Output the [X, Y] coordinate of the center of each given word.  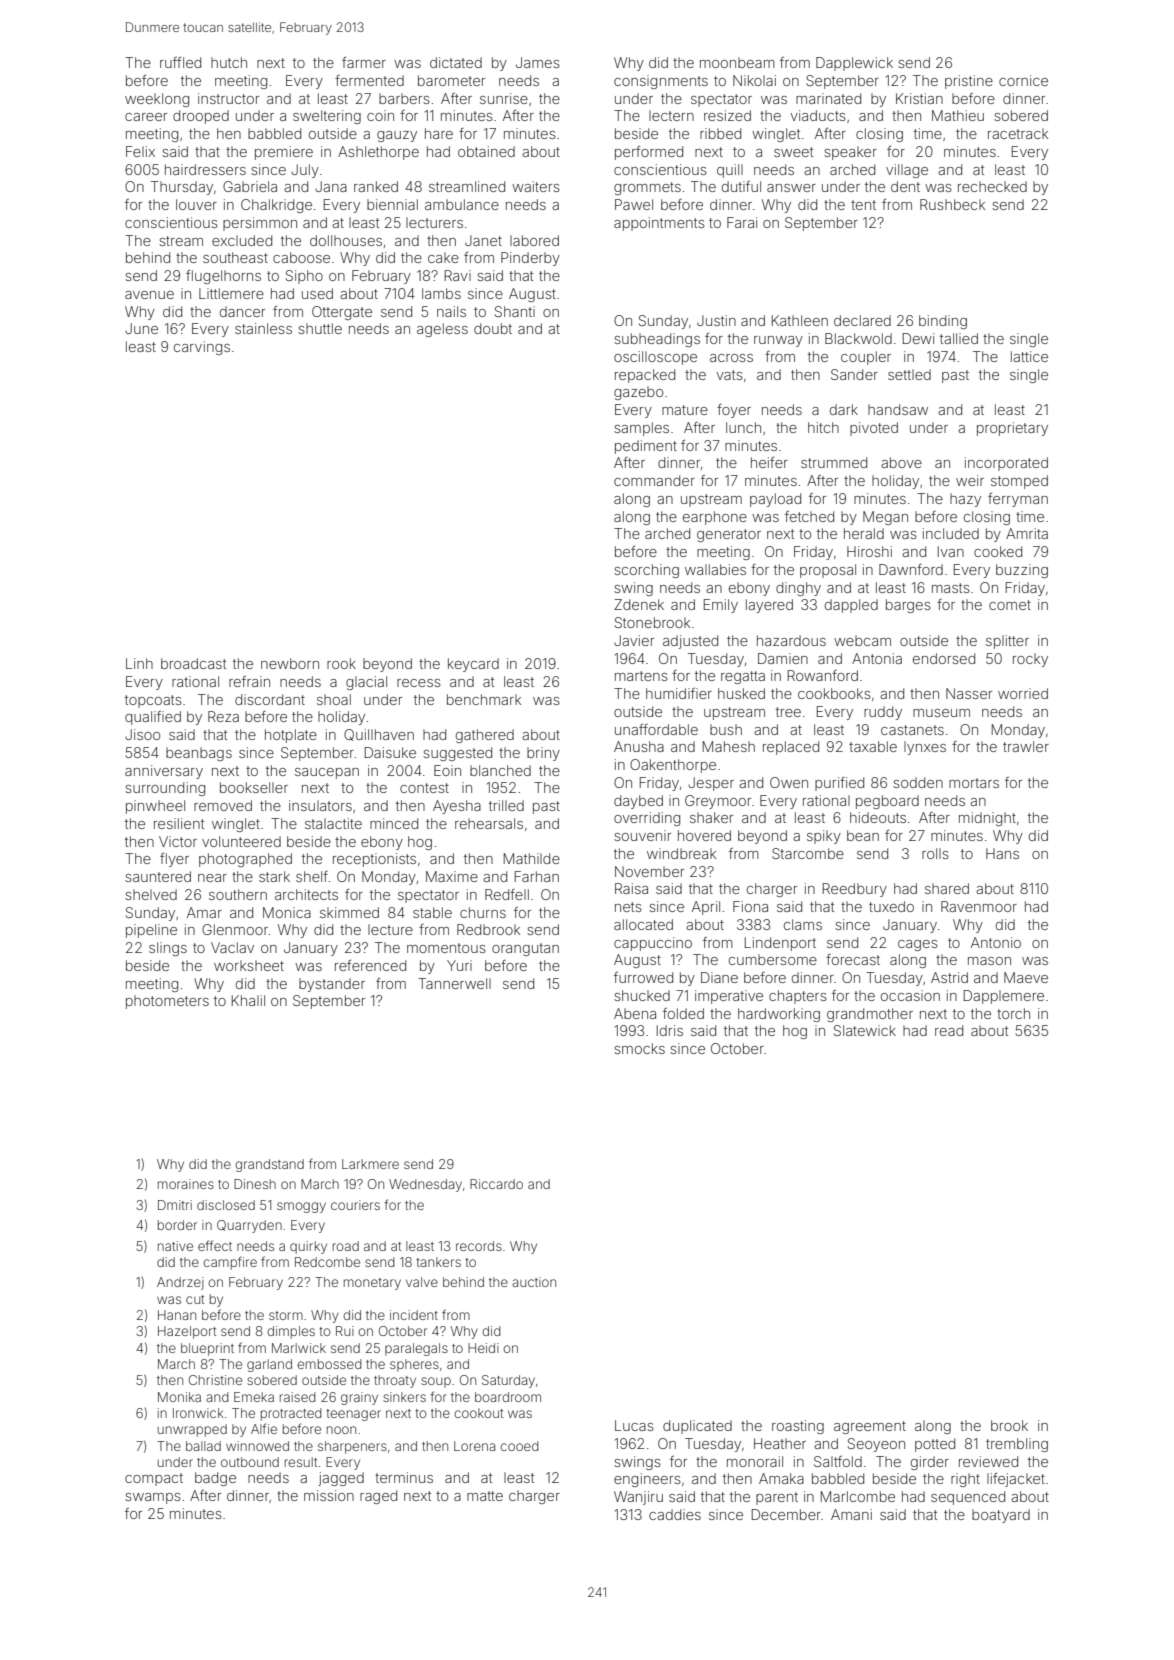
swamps [153, 1498]
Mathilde [532, 858]
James [538, 62]
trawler [1026, 746]
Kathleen [800, 320]
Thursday [182, 188]
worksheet [249, 965]
